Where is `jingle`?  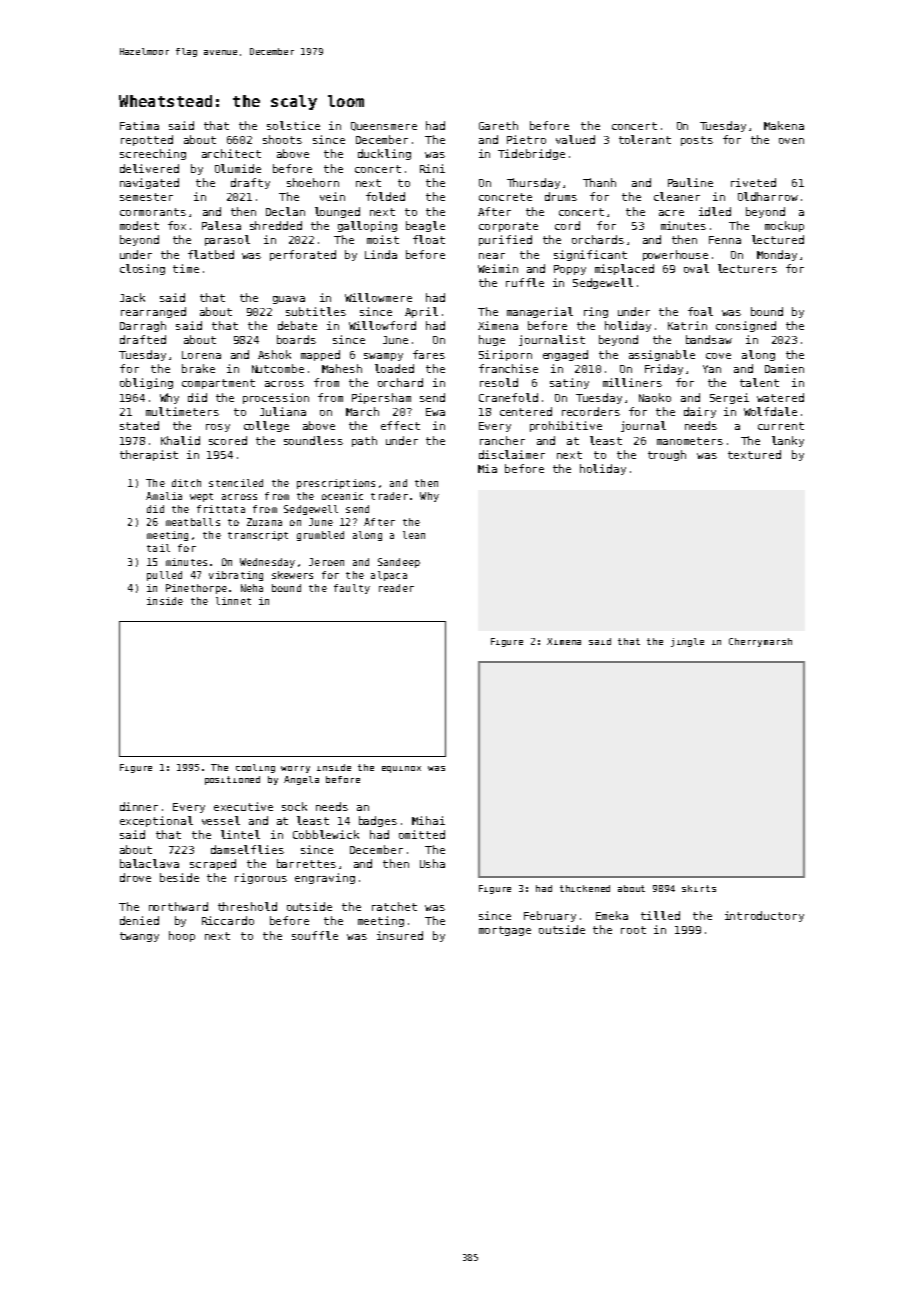
jingle is located at coordinates (687, 642).
